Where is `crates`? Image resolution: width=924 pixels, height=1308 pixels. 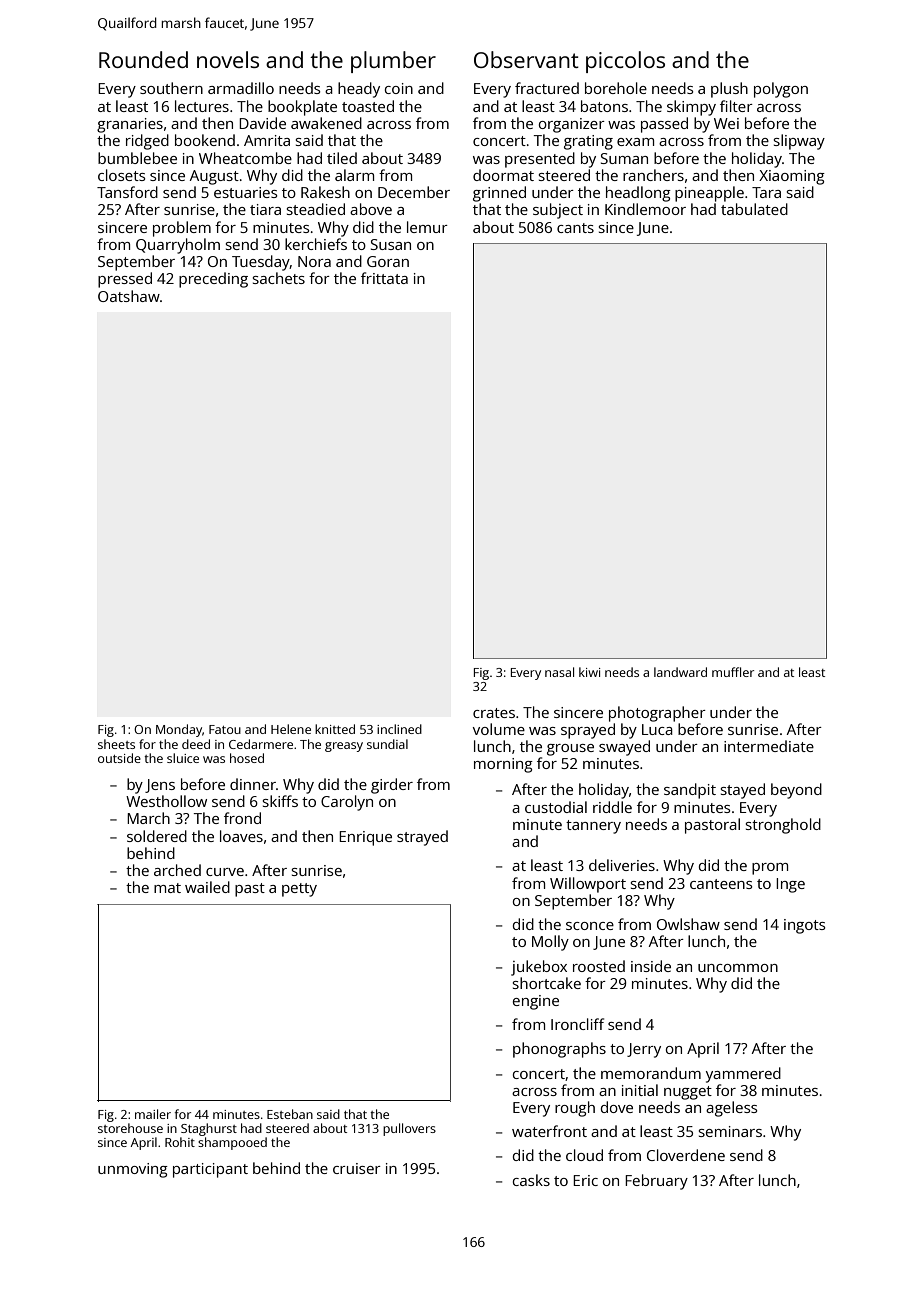 crates is located at coordinates (494, 713).
